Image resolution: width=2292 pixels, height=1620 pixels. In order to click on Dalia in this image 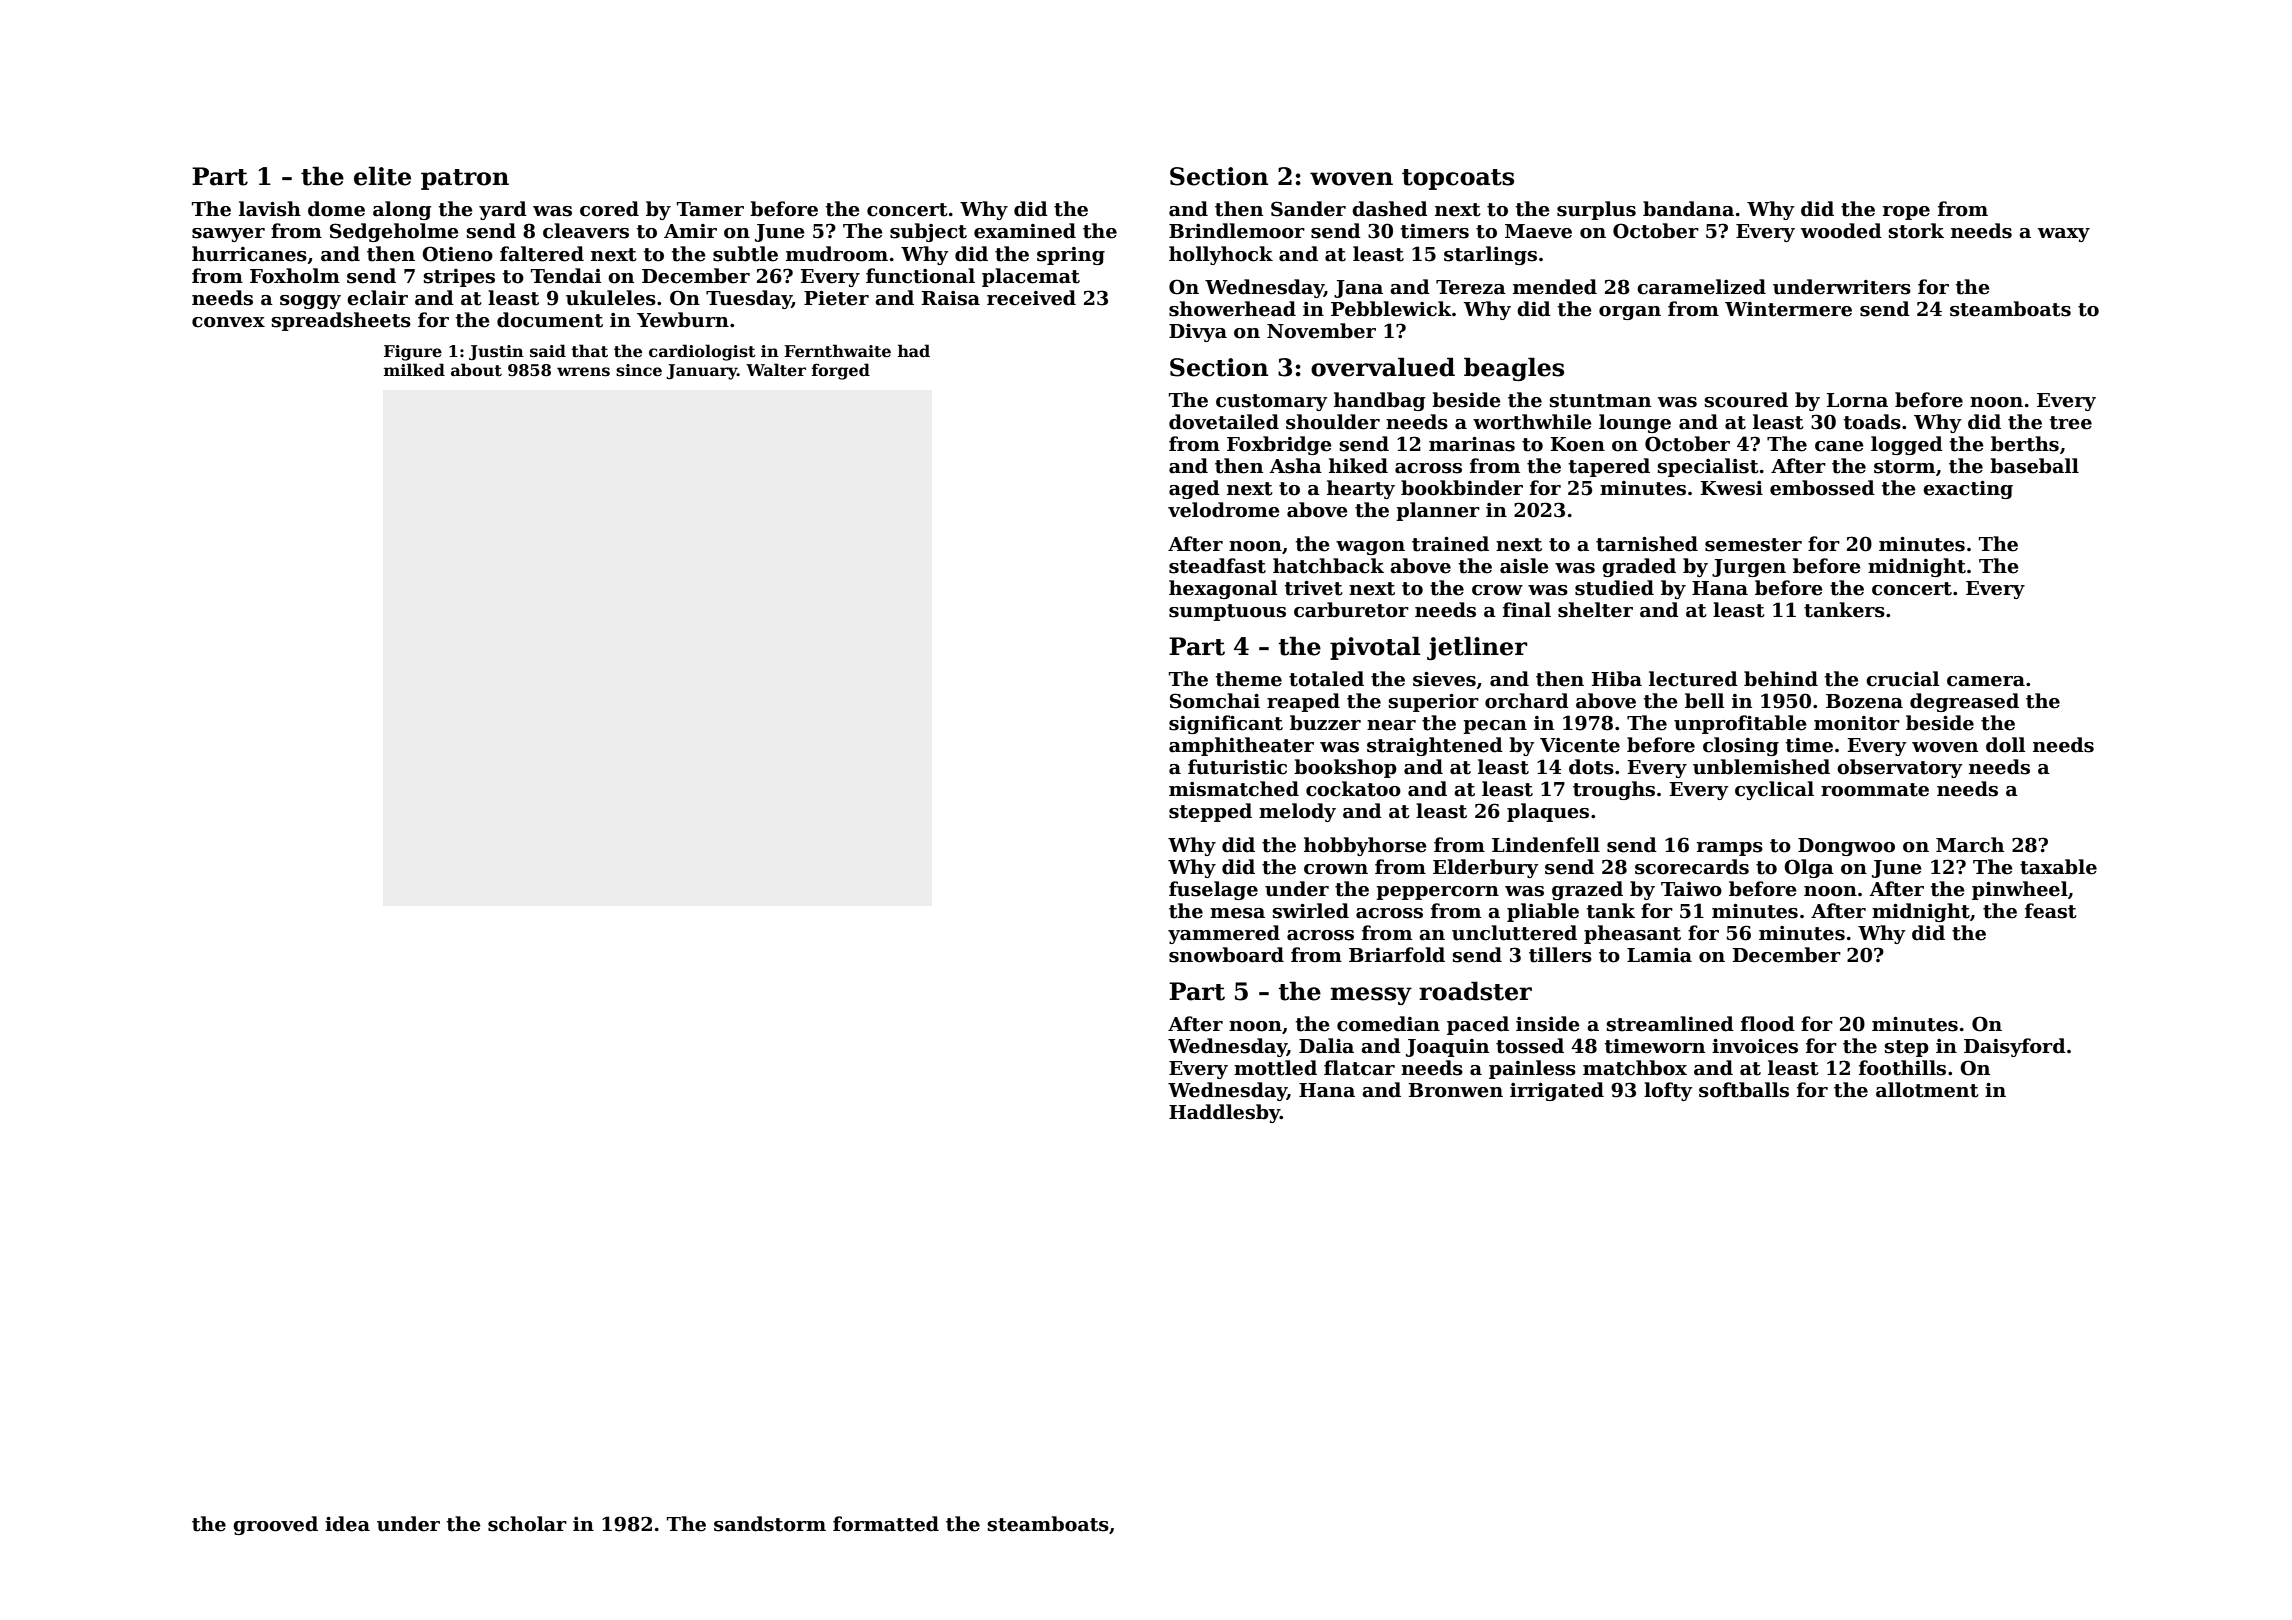, I will do `click(1326, 1046)`.
